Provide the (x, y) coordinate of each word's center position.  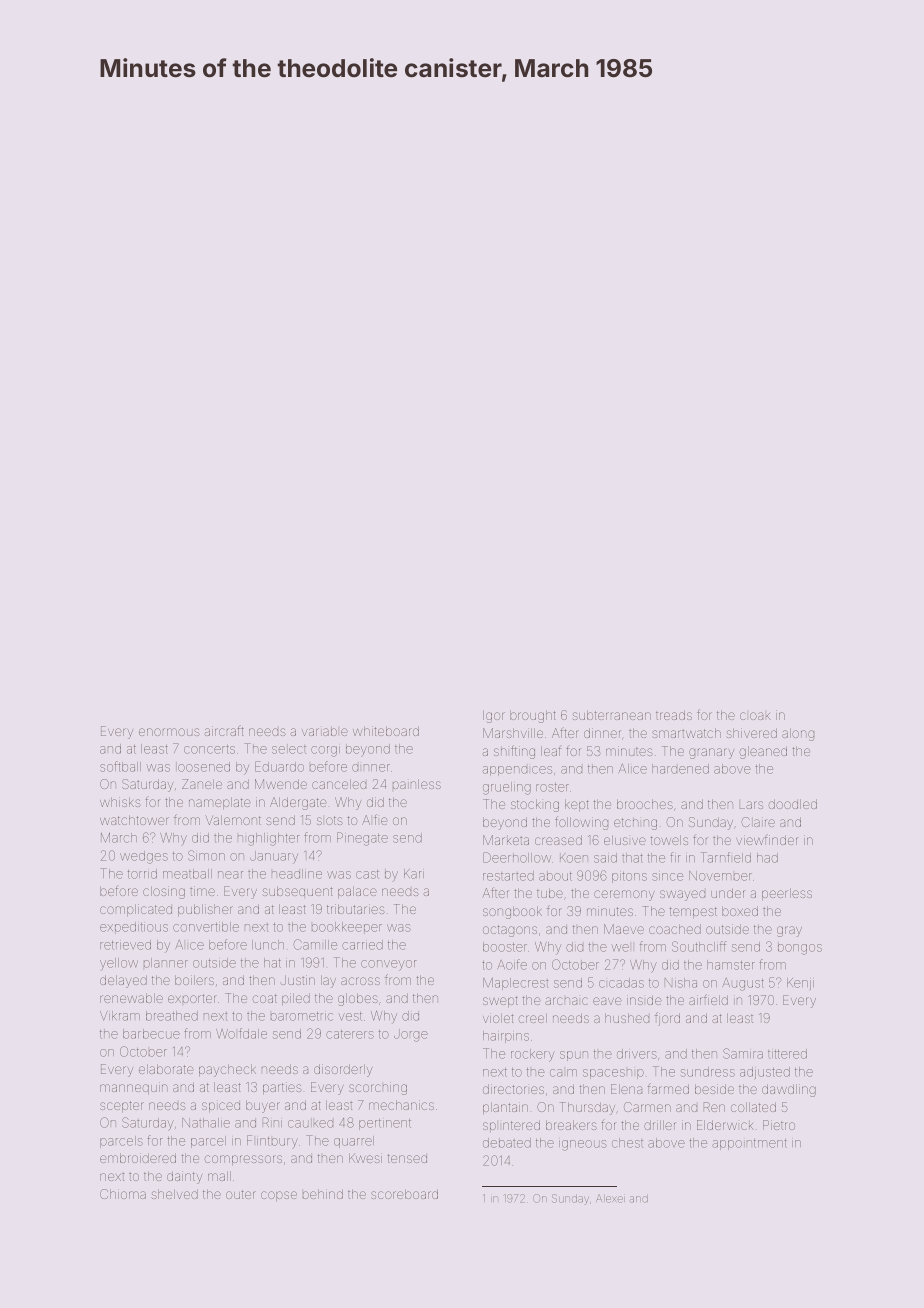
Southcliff (699, 946)
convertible (206, 927)
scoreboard (404, 1194)
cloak (755, 716)
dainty (184, 1177)
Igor (494, 716)
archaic (566, 1001)
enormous (169, 732)
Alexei (610, 1198)
